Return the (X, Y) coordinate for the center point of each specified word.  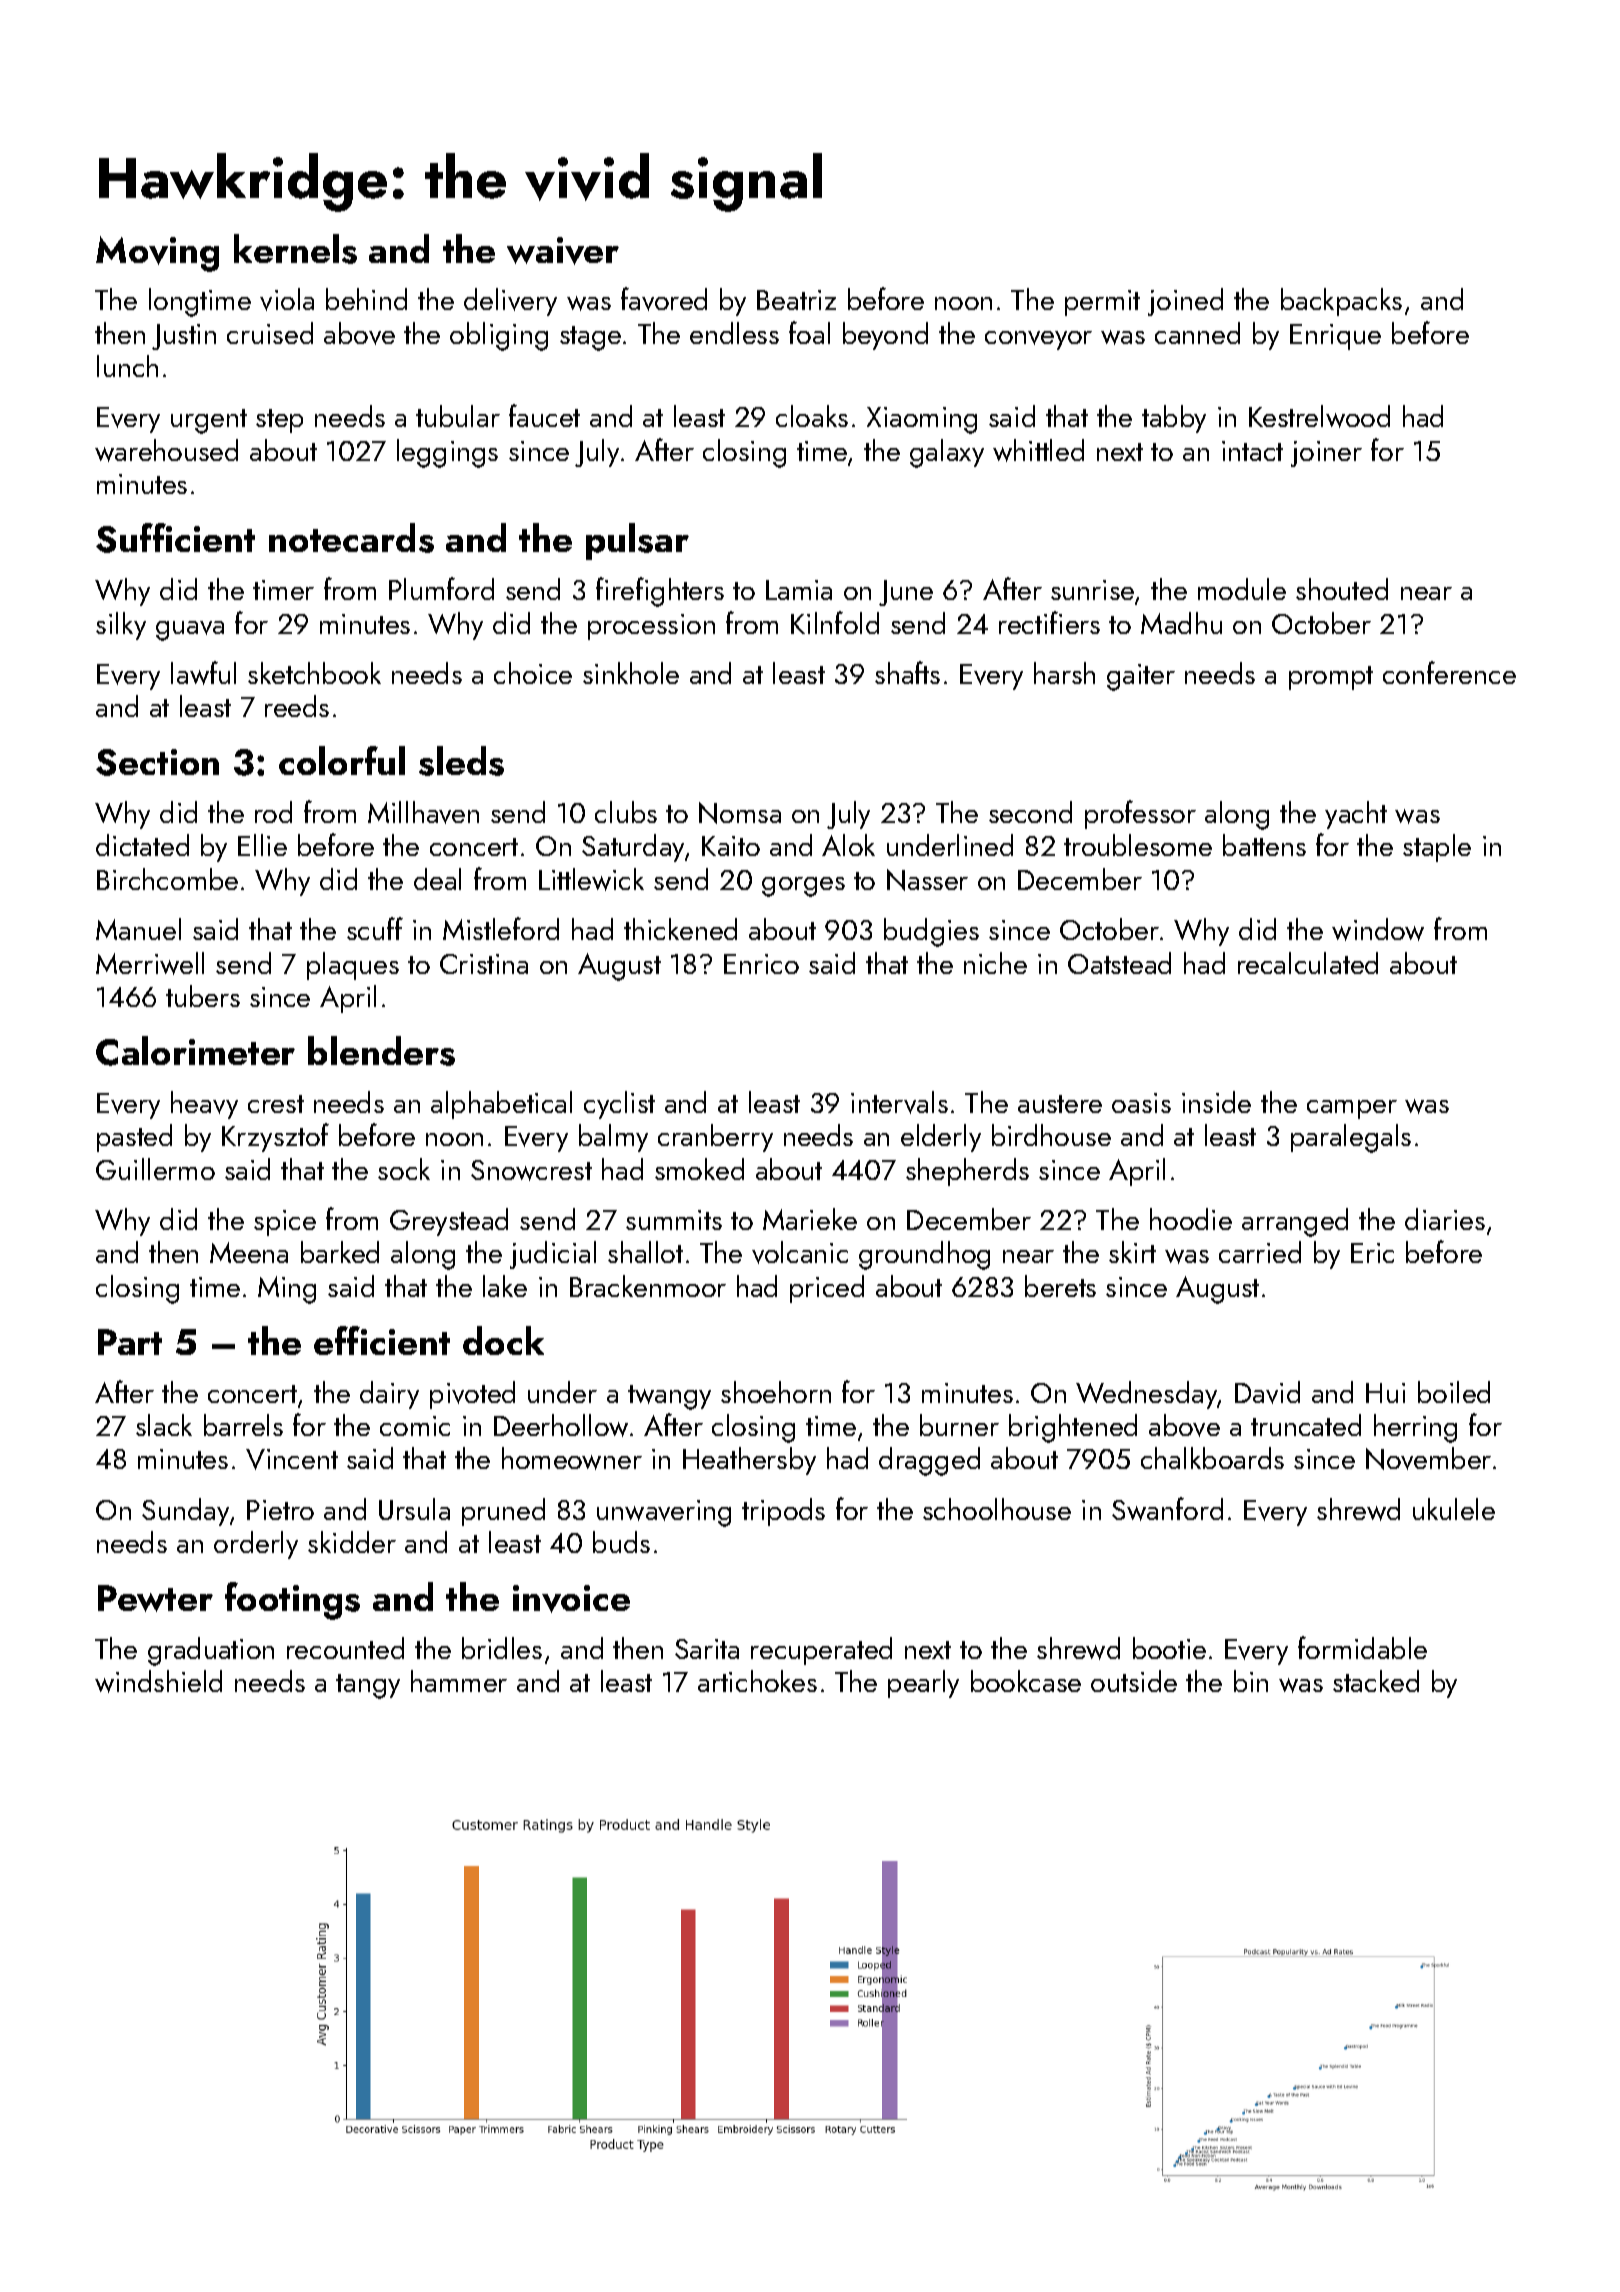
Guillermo (155, 1169)
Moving (157, 254)
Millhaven (423, 812)
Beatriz (796, 300)
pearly (923, 1684)
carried (1260, 1252)
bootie (1169, 1648)
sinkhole (631, 673)
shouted (1342, 589)
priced (827, 1289)
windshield (158, 1681)
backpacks (1341, 302)
